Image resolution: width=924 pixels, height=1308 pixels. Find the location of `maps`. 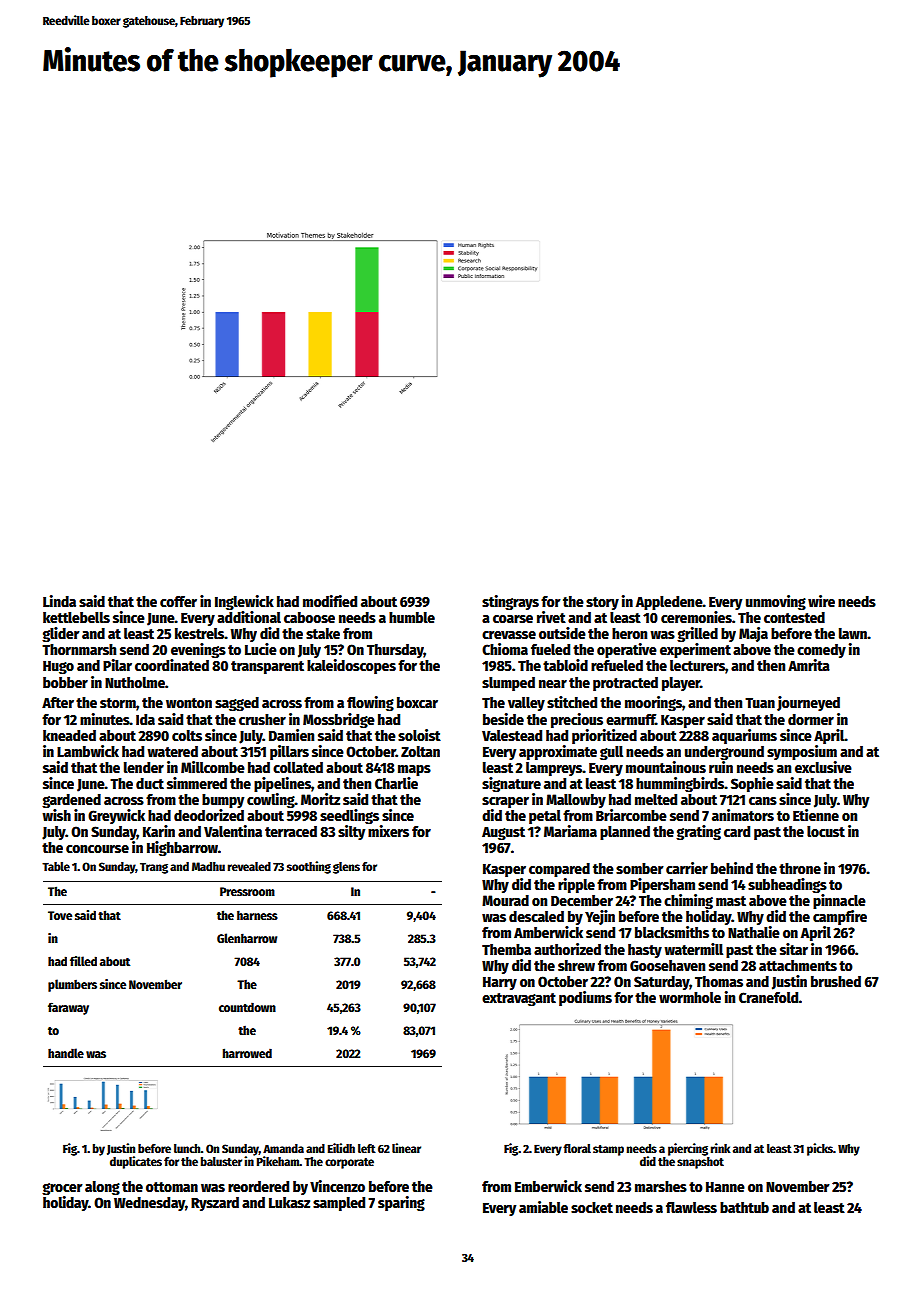

maps is located at coordinates (414, 770).
